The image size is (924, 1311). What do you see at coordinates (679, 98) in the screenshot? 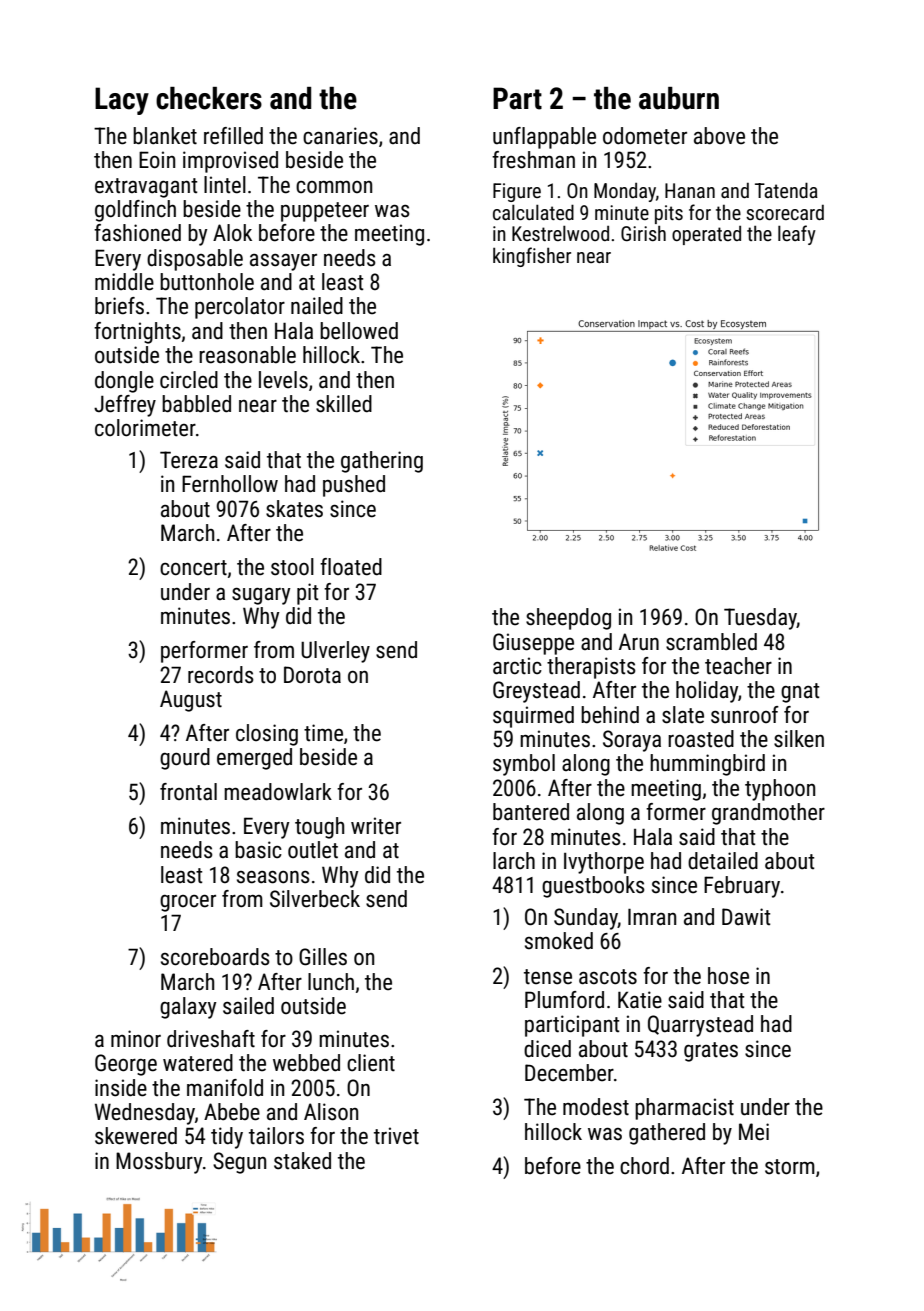
I see `auburn` at bounding box center [679, 98].
